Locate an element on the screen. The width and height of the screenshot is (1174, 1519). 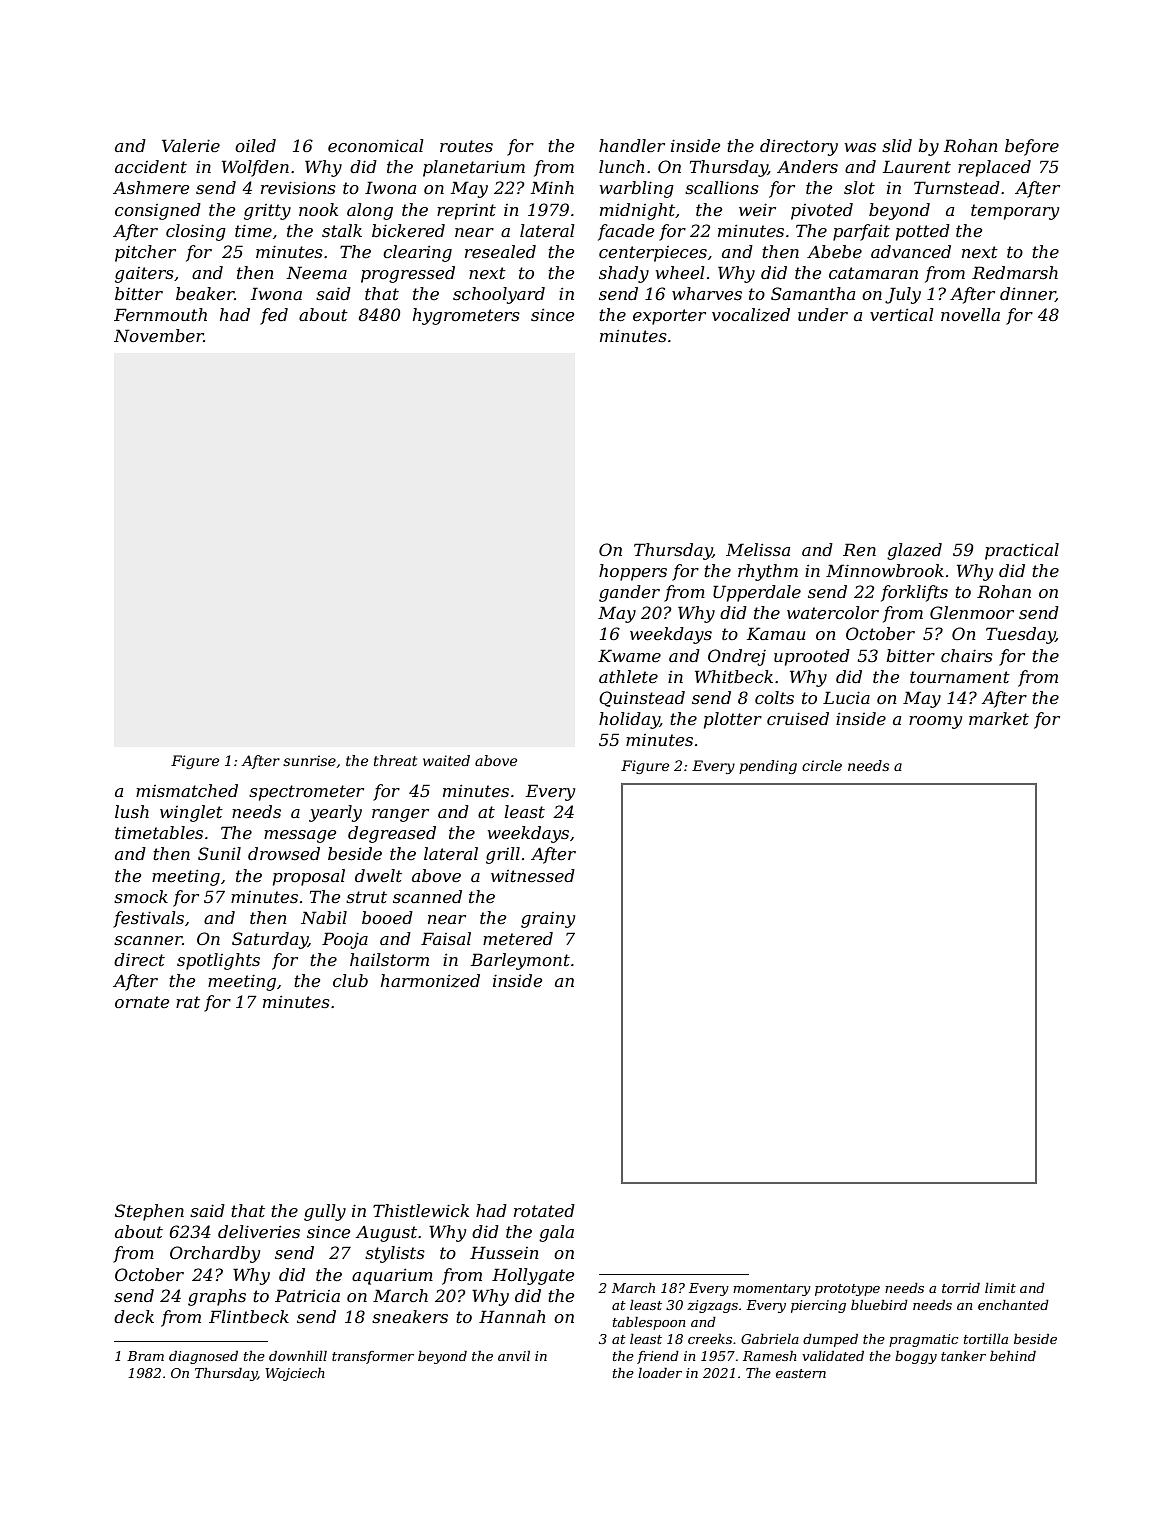
Kwame is located at coordinates (629, 655).
